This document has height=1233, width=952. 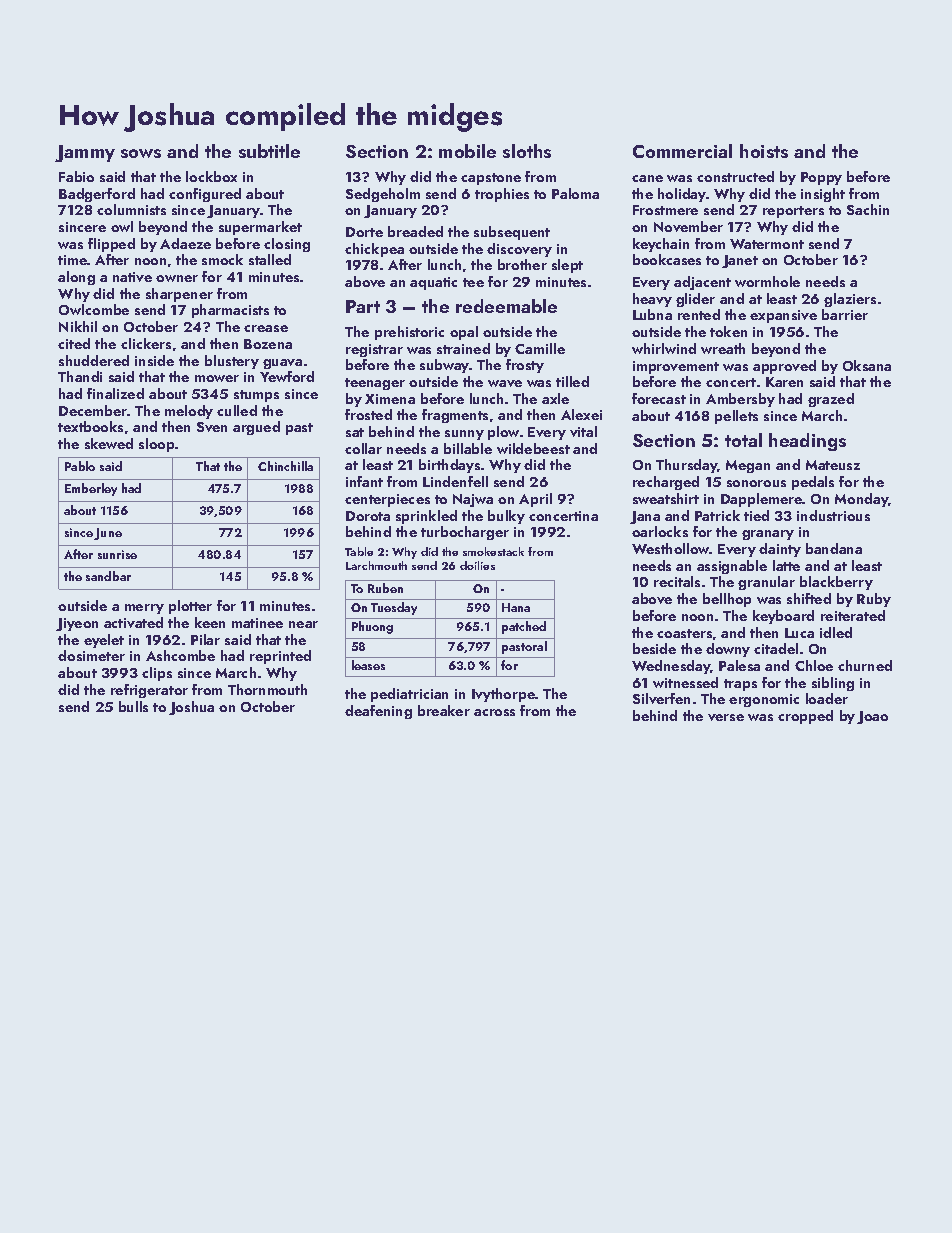 I want to click on bulls, so click(x=133, y=706).
